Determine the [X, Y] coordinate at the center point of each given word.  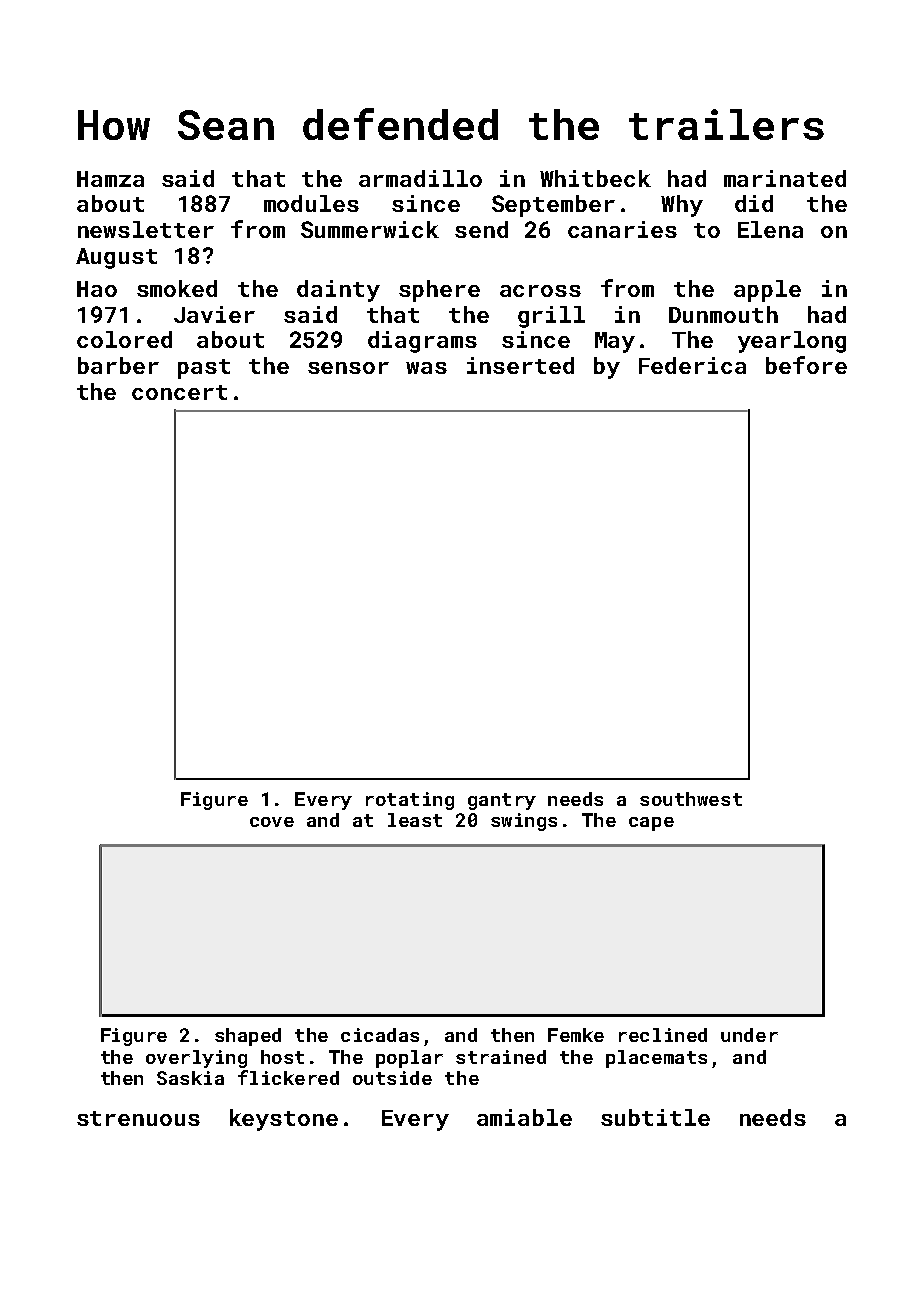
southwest [691, 799]
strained [501, 1057]
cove [272, 822]
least [415, 820]
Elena [770, 229]
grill [551, 317]
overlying [196, 1059]
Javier [214, 314]
